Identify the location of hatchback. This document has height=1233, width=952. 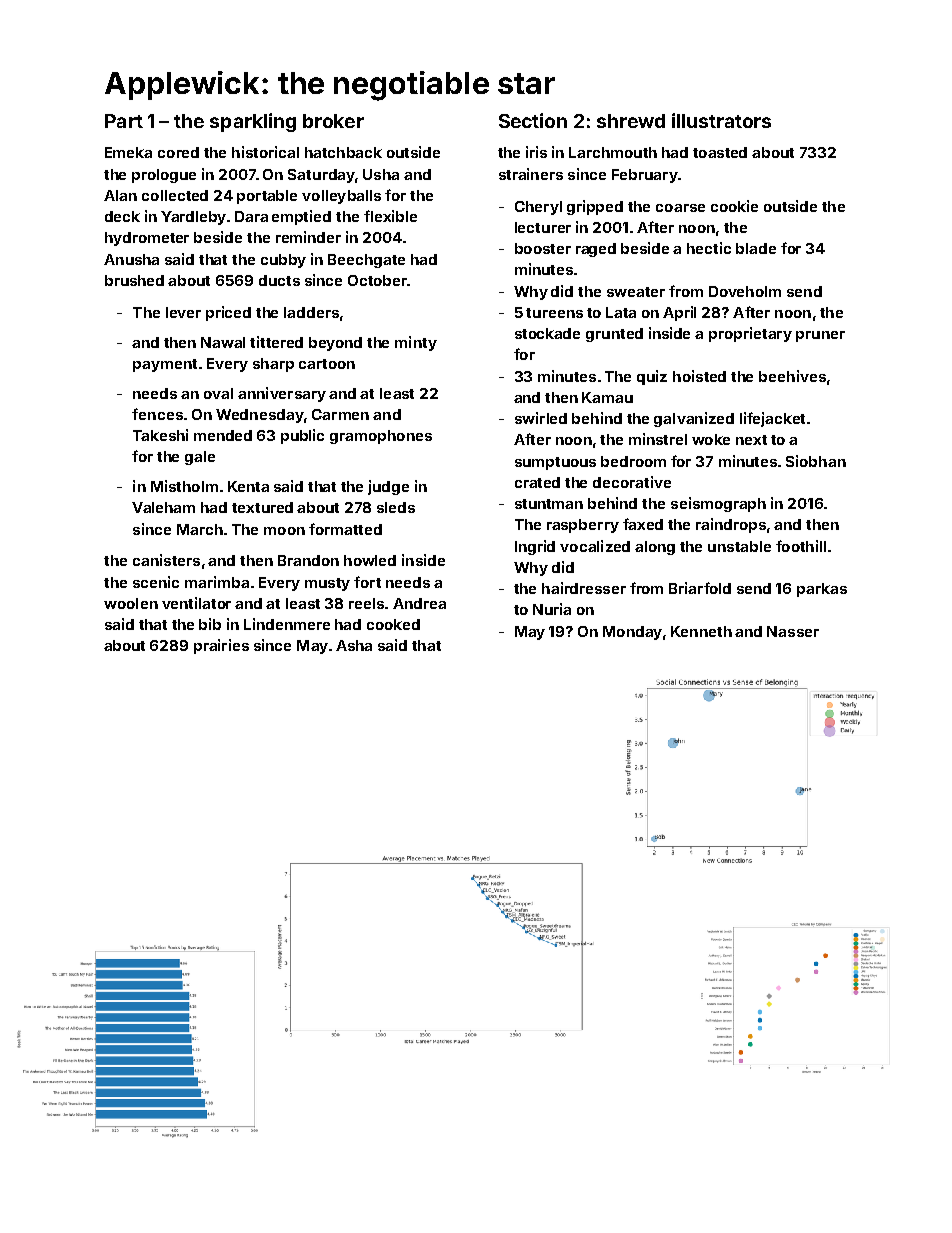
(343, 152).
